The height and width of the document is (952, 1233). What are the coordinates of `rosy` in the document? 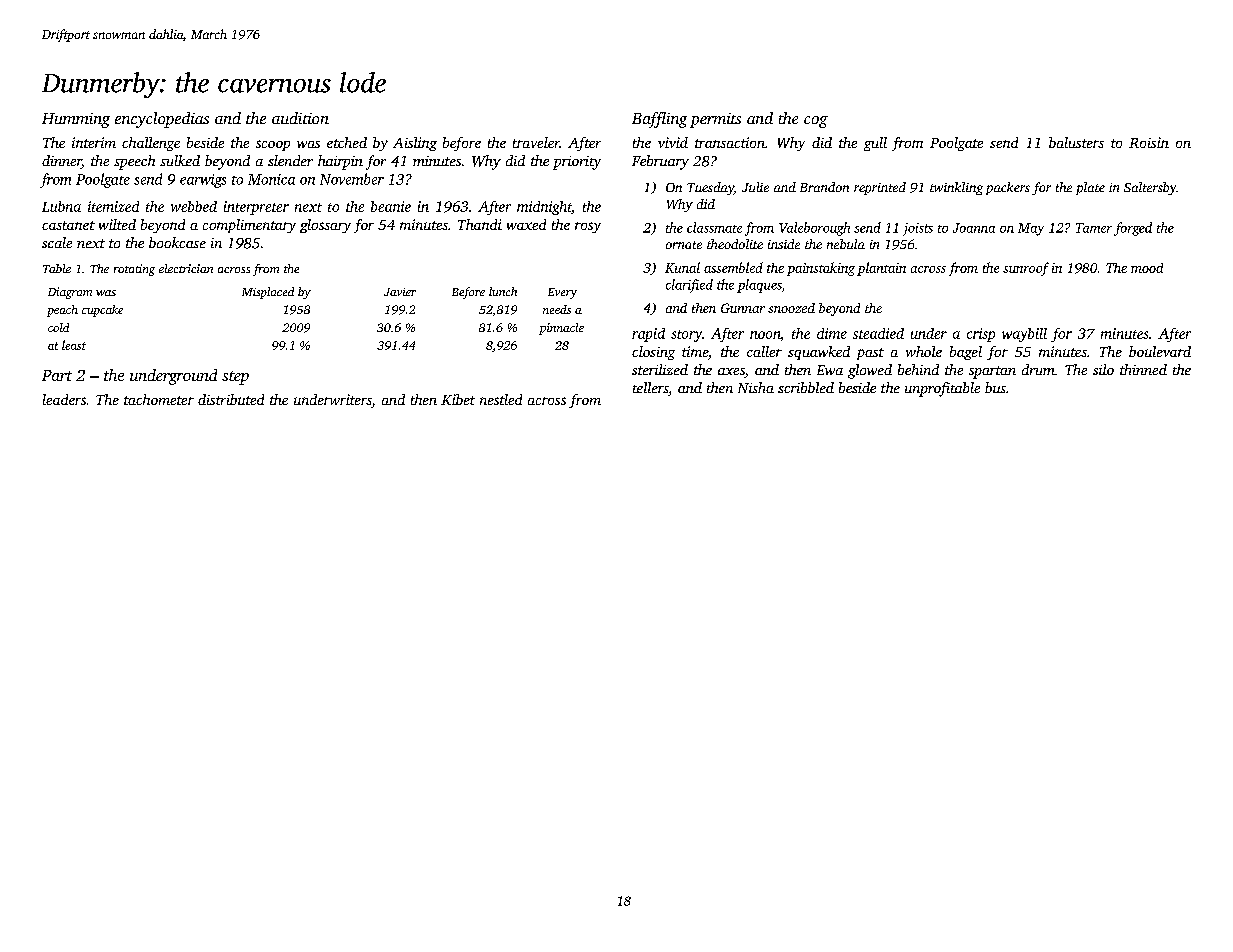 It's located at (588, 227).
